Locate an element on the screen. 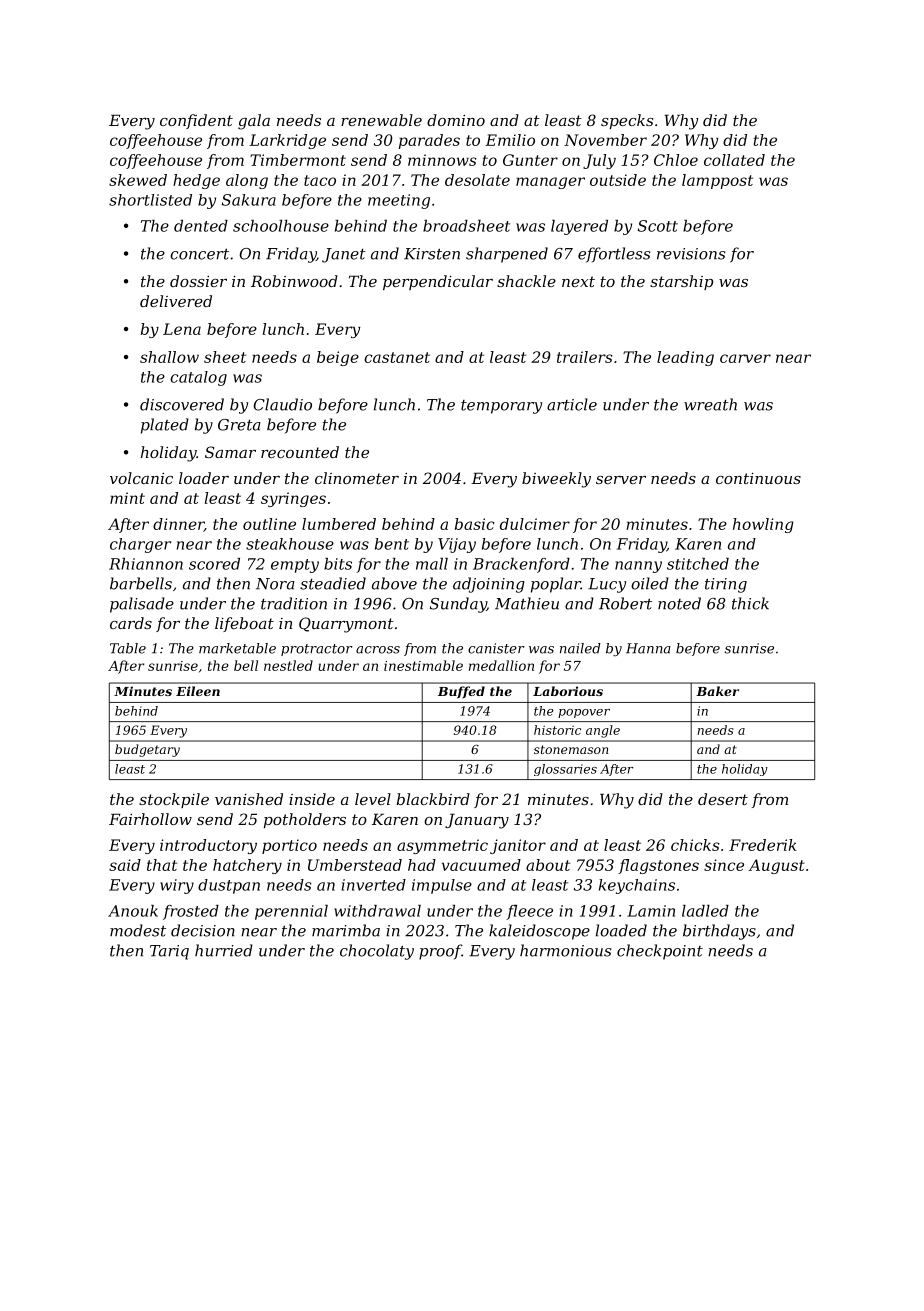  wreath is located at coordinates (710, 404).
